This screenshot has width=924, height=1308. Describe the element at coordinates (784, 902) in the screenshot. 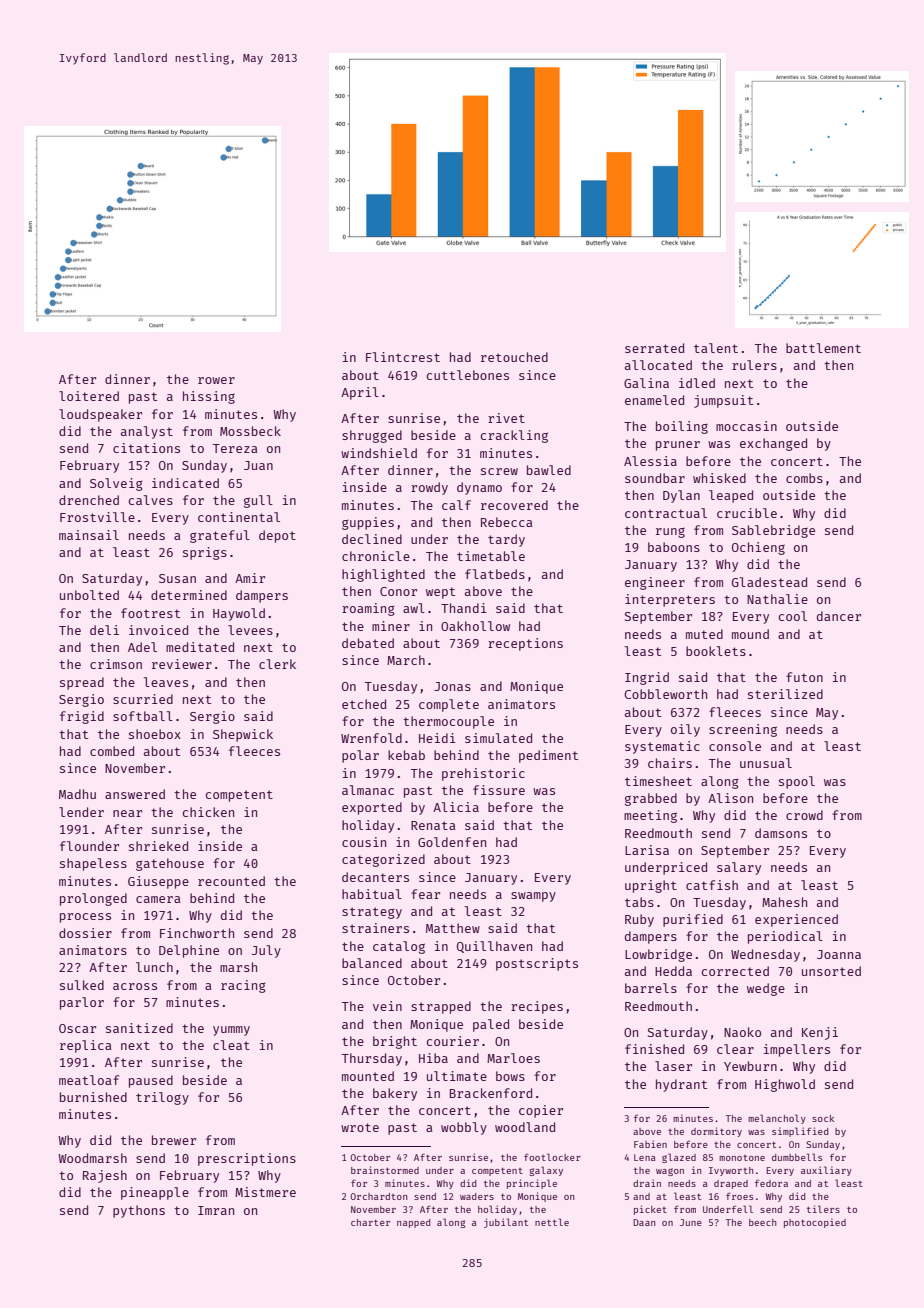

I see `Mahesh` at that location.
